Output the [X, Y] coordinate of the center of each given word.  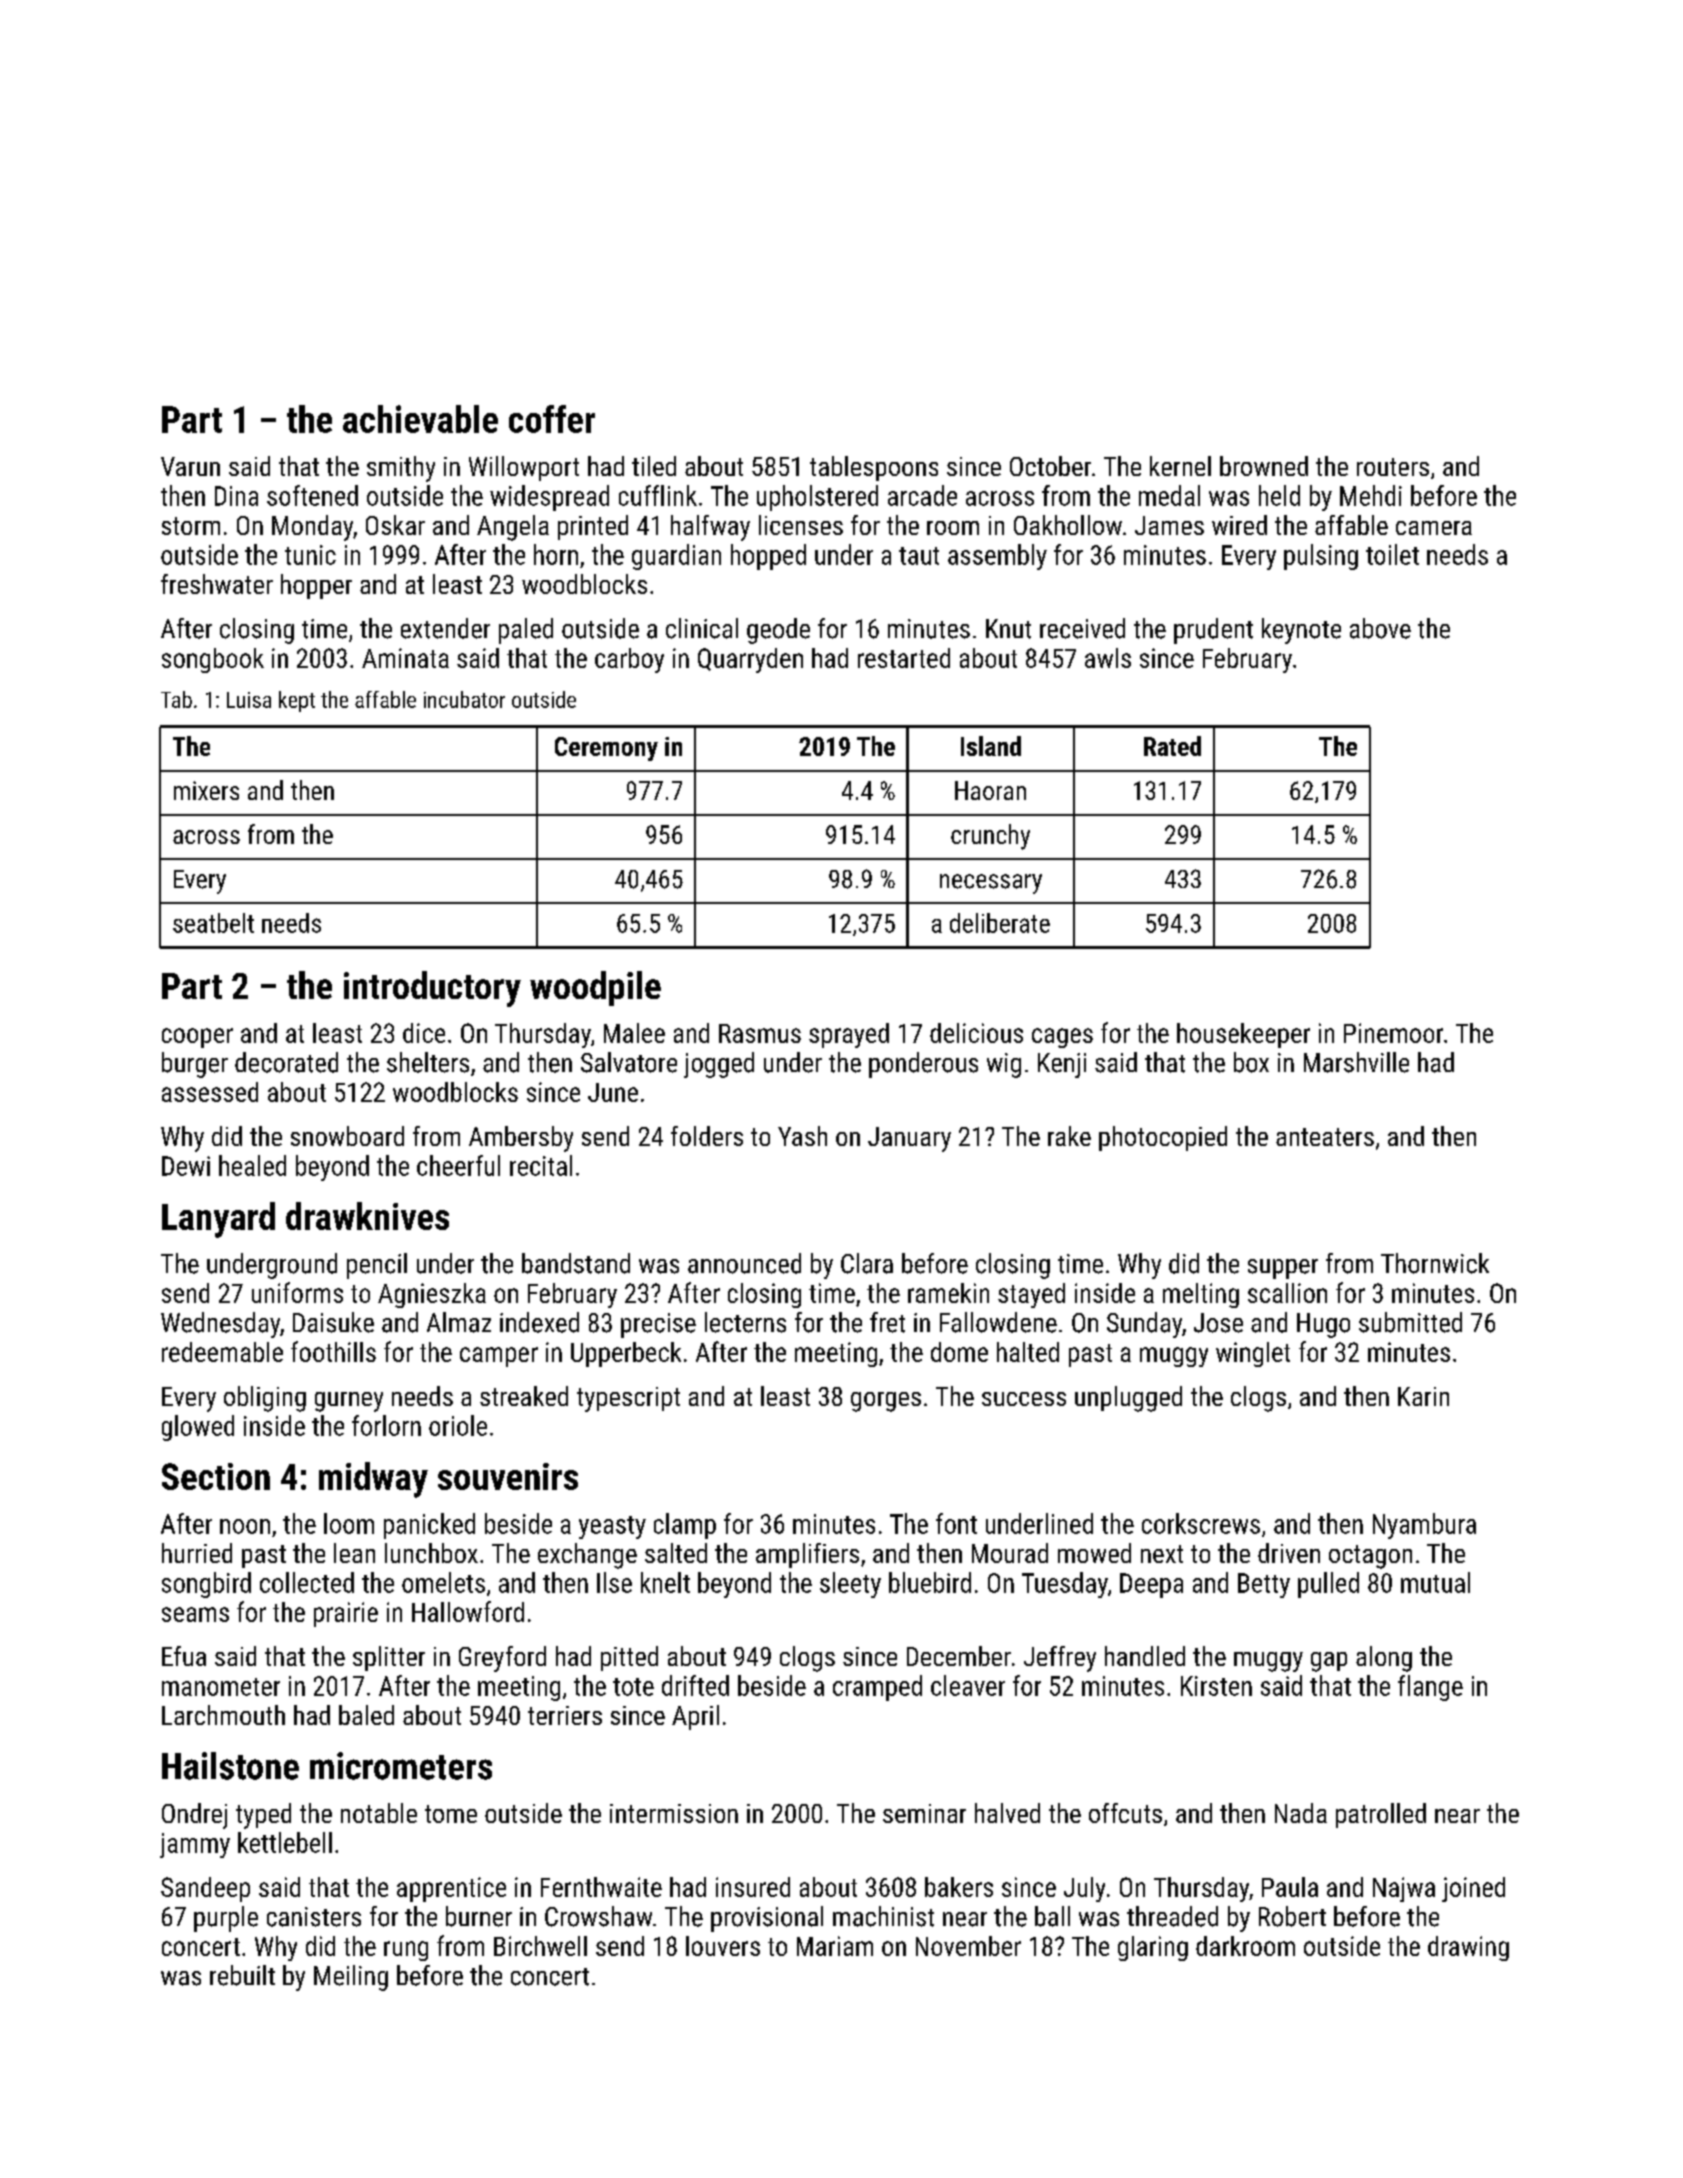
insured [753, 1887]
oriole [458, 1425]
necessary [991, 884]
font [956, 1523]
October [1050, 466]
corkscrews [1201, 1523]
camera [1434, 528]
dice [424, 1033]
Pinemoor [1393, 1033]
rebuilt [242, 1975]
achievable [420, 419]
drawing [1468, 1948]
